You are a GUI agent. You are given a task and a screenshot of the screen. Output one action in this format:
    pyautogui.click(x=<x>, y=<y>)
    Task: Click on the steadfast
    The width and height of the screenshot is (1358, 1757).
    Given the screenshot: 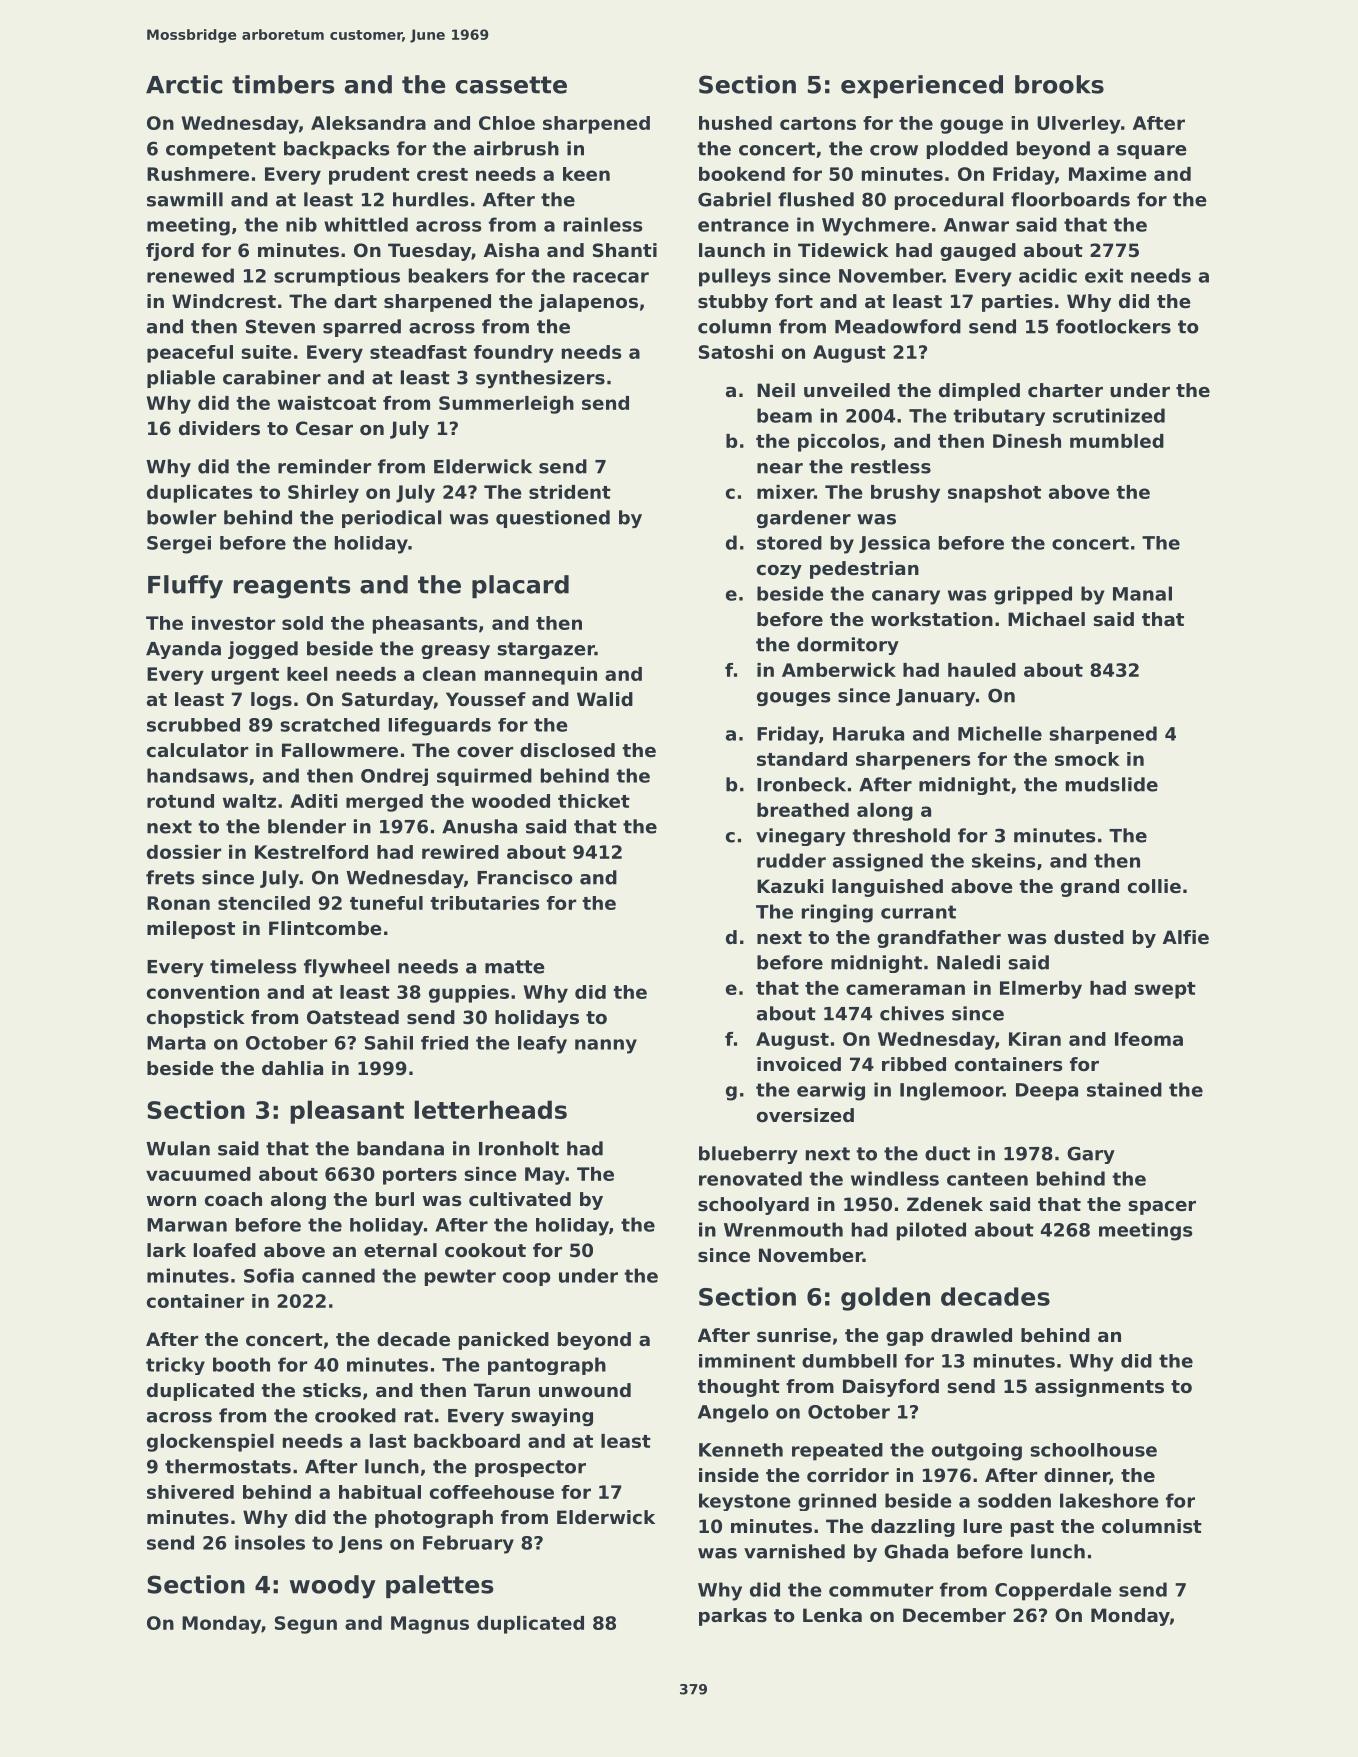 What is the action you would take?
    pyautogui.click(x=418, y=352)
